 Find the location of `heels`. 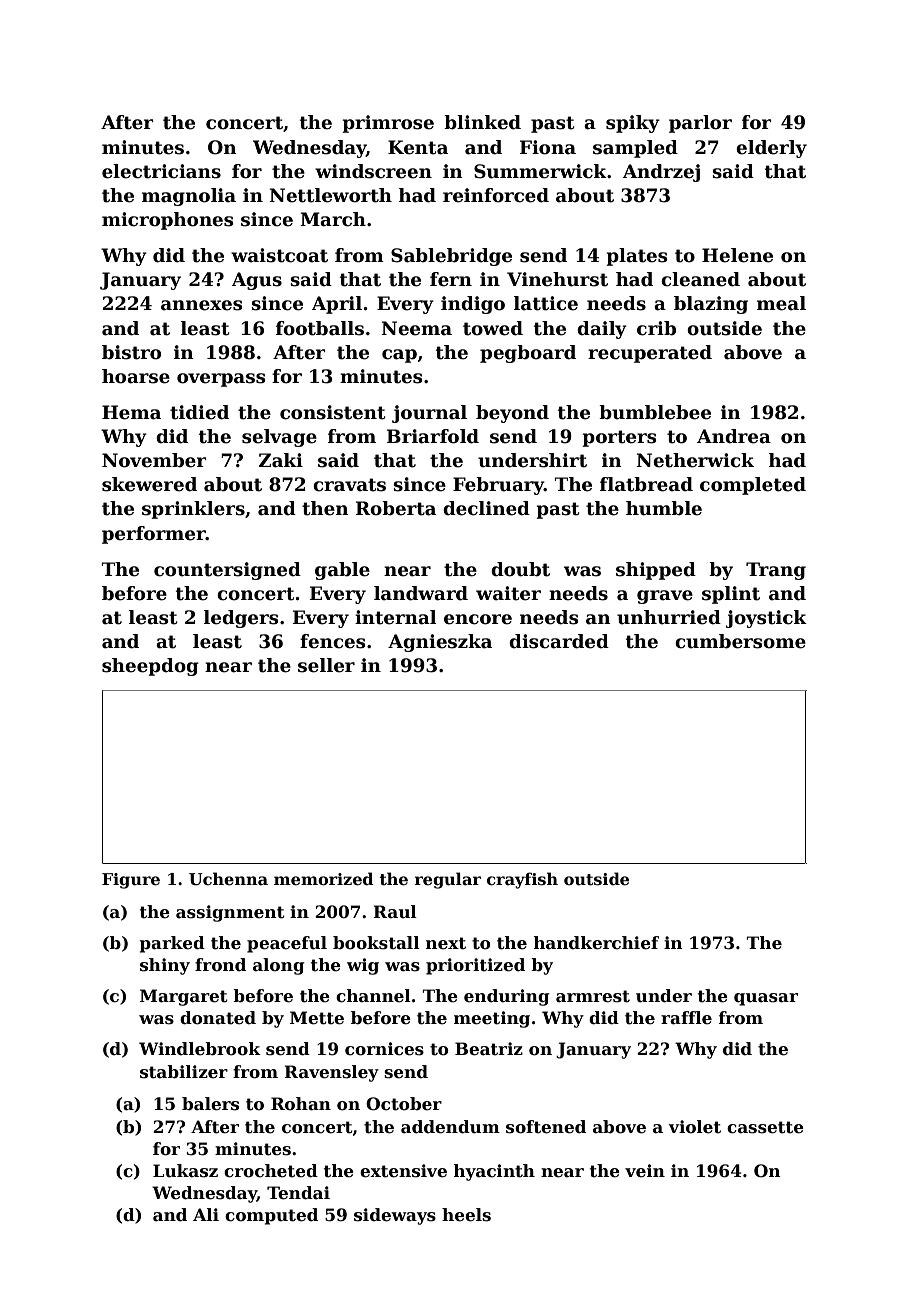

heels is located at coordinates (466, 1215).
